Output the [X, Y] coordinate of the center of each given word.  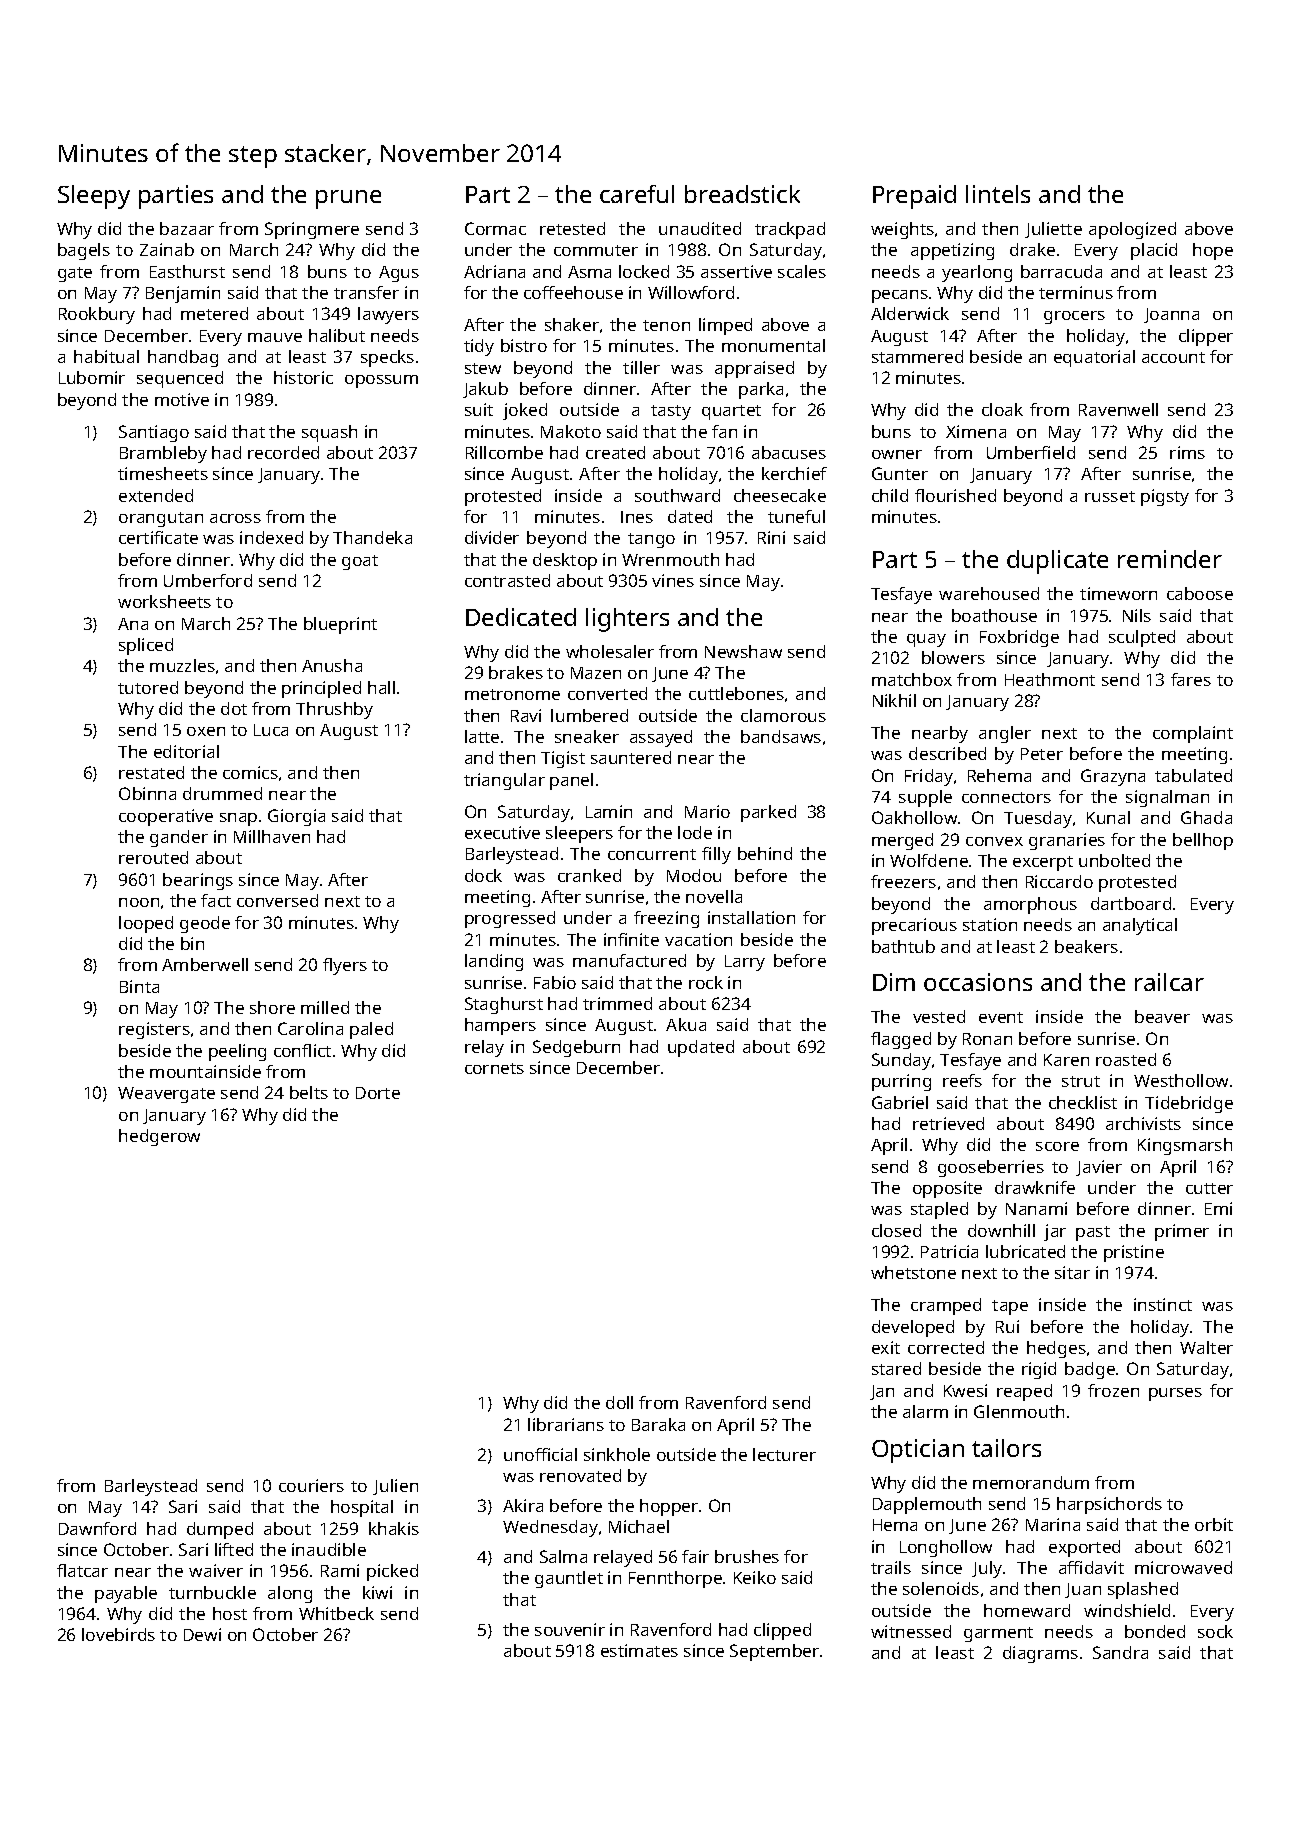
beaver [1162, 1016]
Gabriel [900, 1102]
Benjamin [183, 294]
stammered [917, 356]
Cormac [495, 228]
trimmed [617, 1003]
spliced [146, 646]
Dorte [378, 1093]
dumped [220, 1530]
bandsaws [781, 736]
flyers [345, 966]
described [947, 753]
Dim [894, 982]
